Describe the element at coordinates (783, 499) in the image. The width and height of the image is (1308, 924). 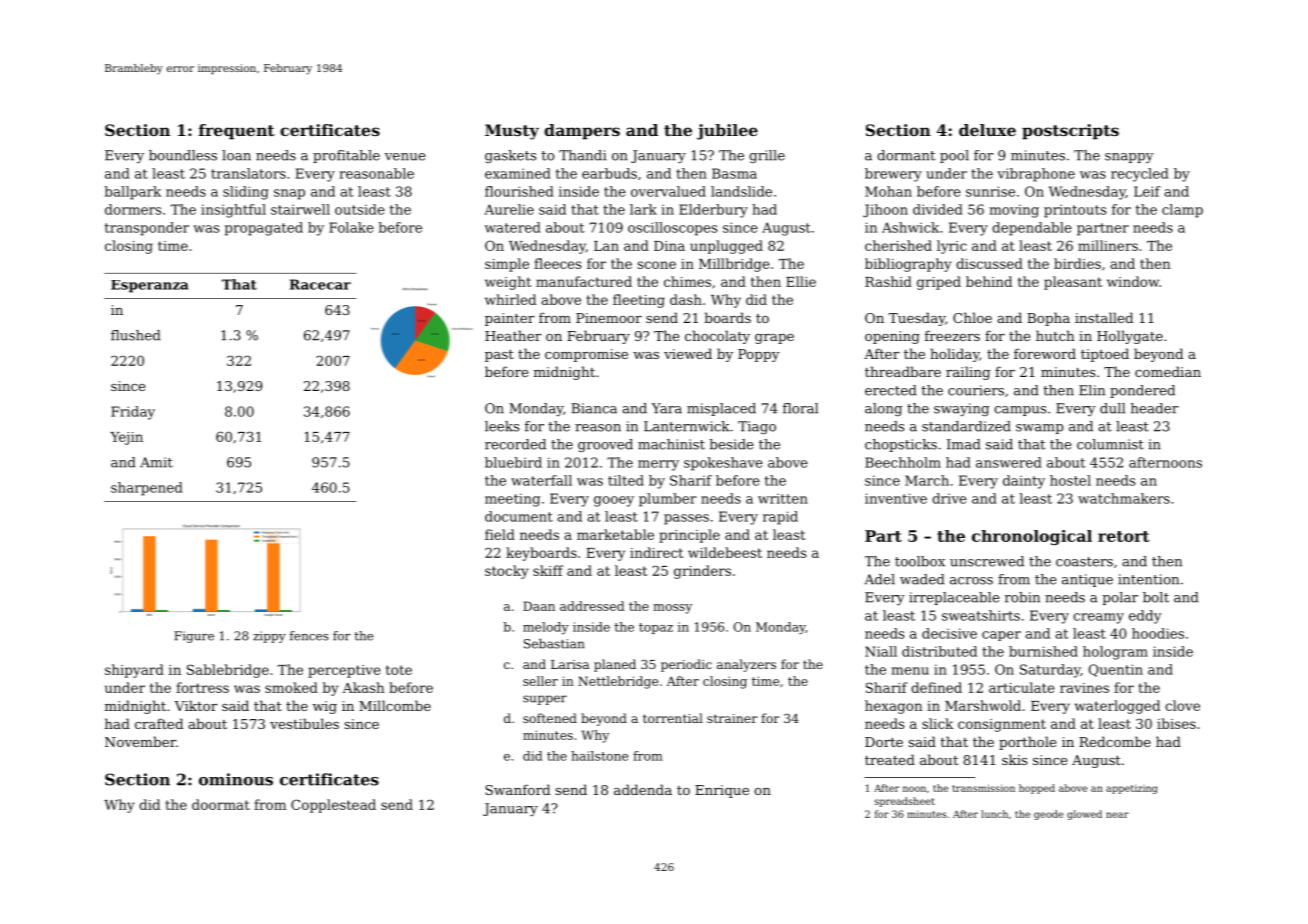
I see `written` at that location.
